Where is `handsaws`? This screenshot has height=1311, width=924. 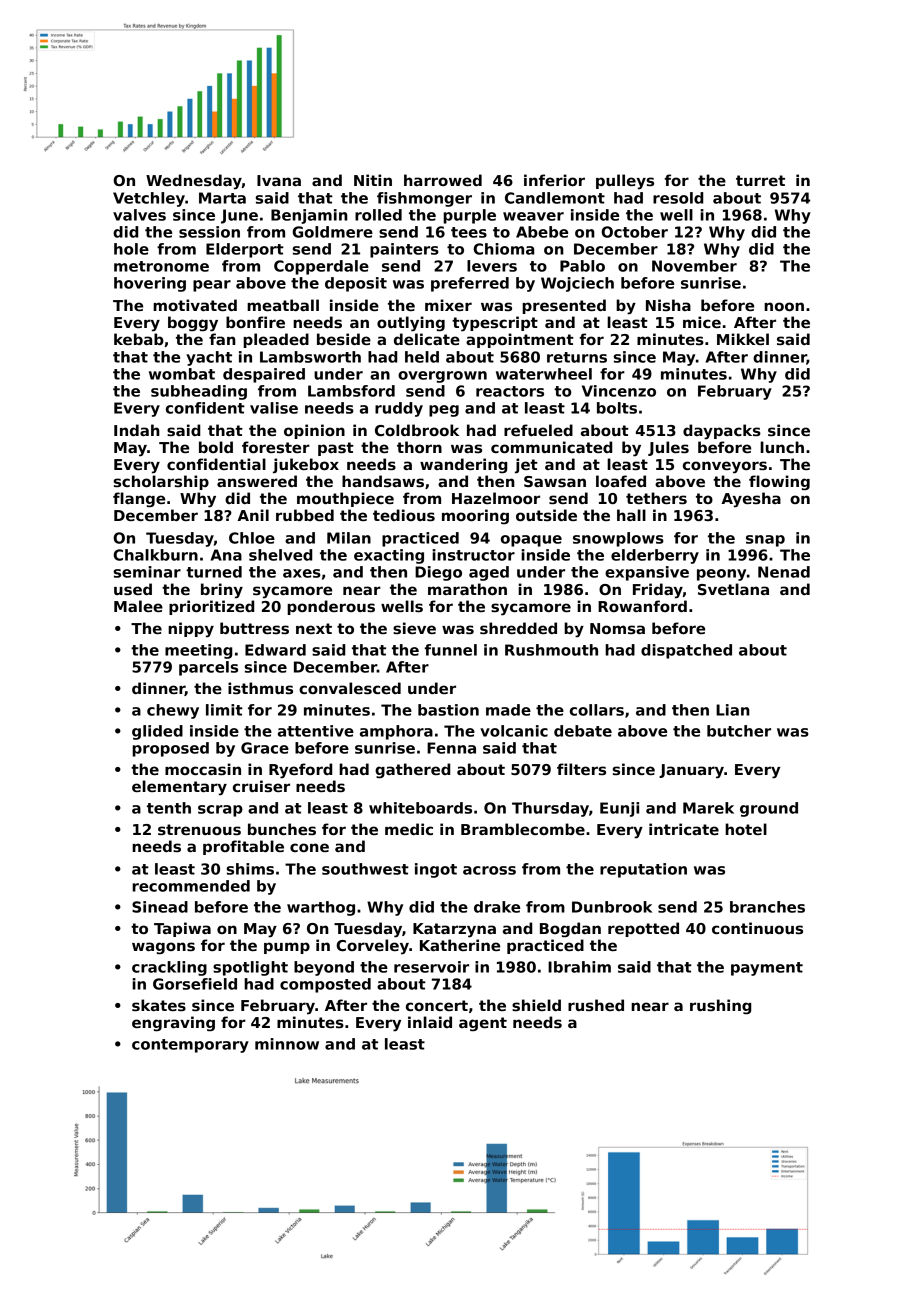
handsaws is located at coordinates (383, 481).
